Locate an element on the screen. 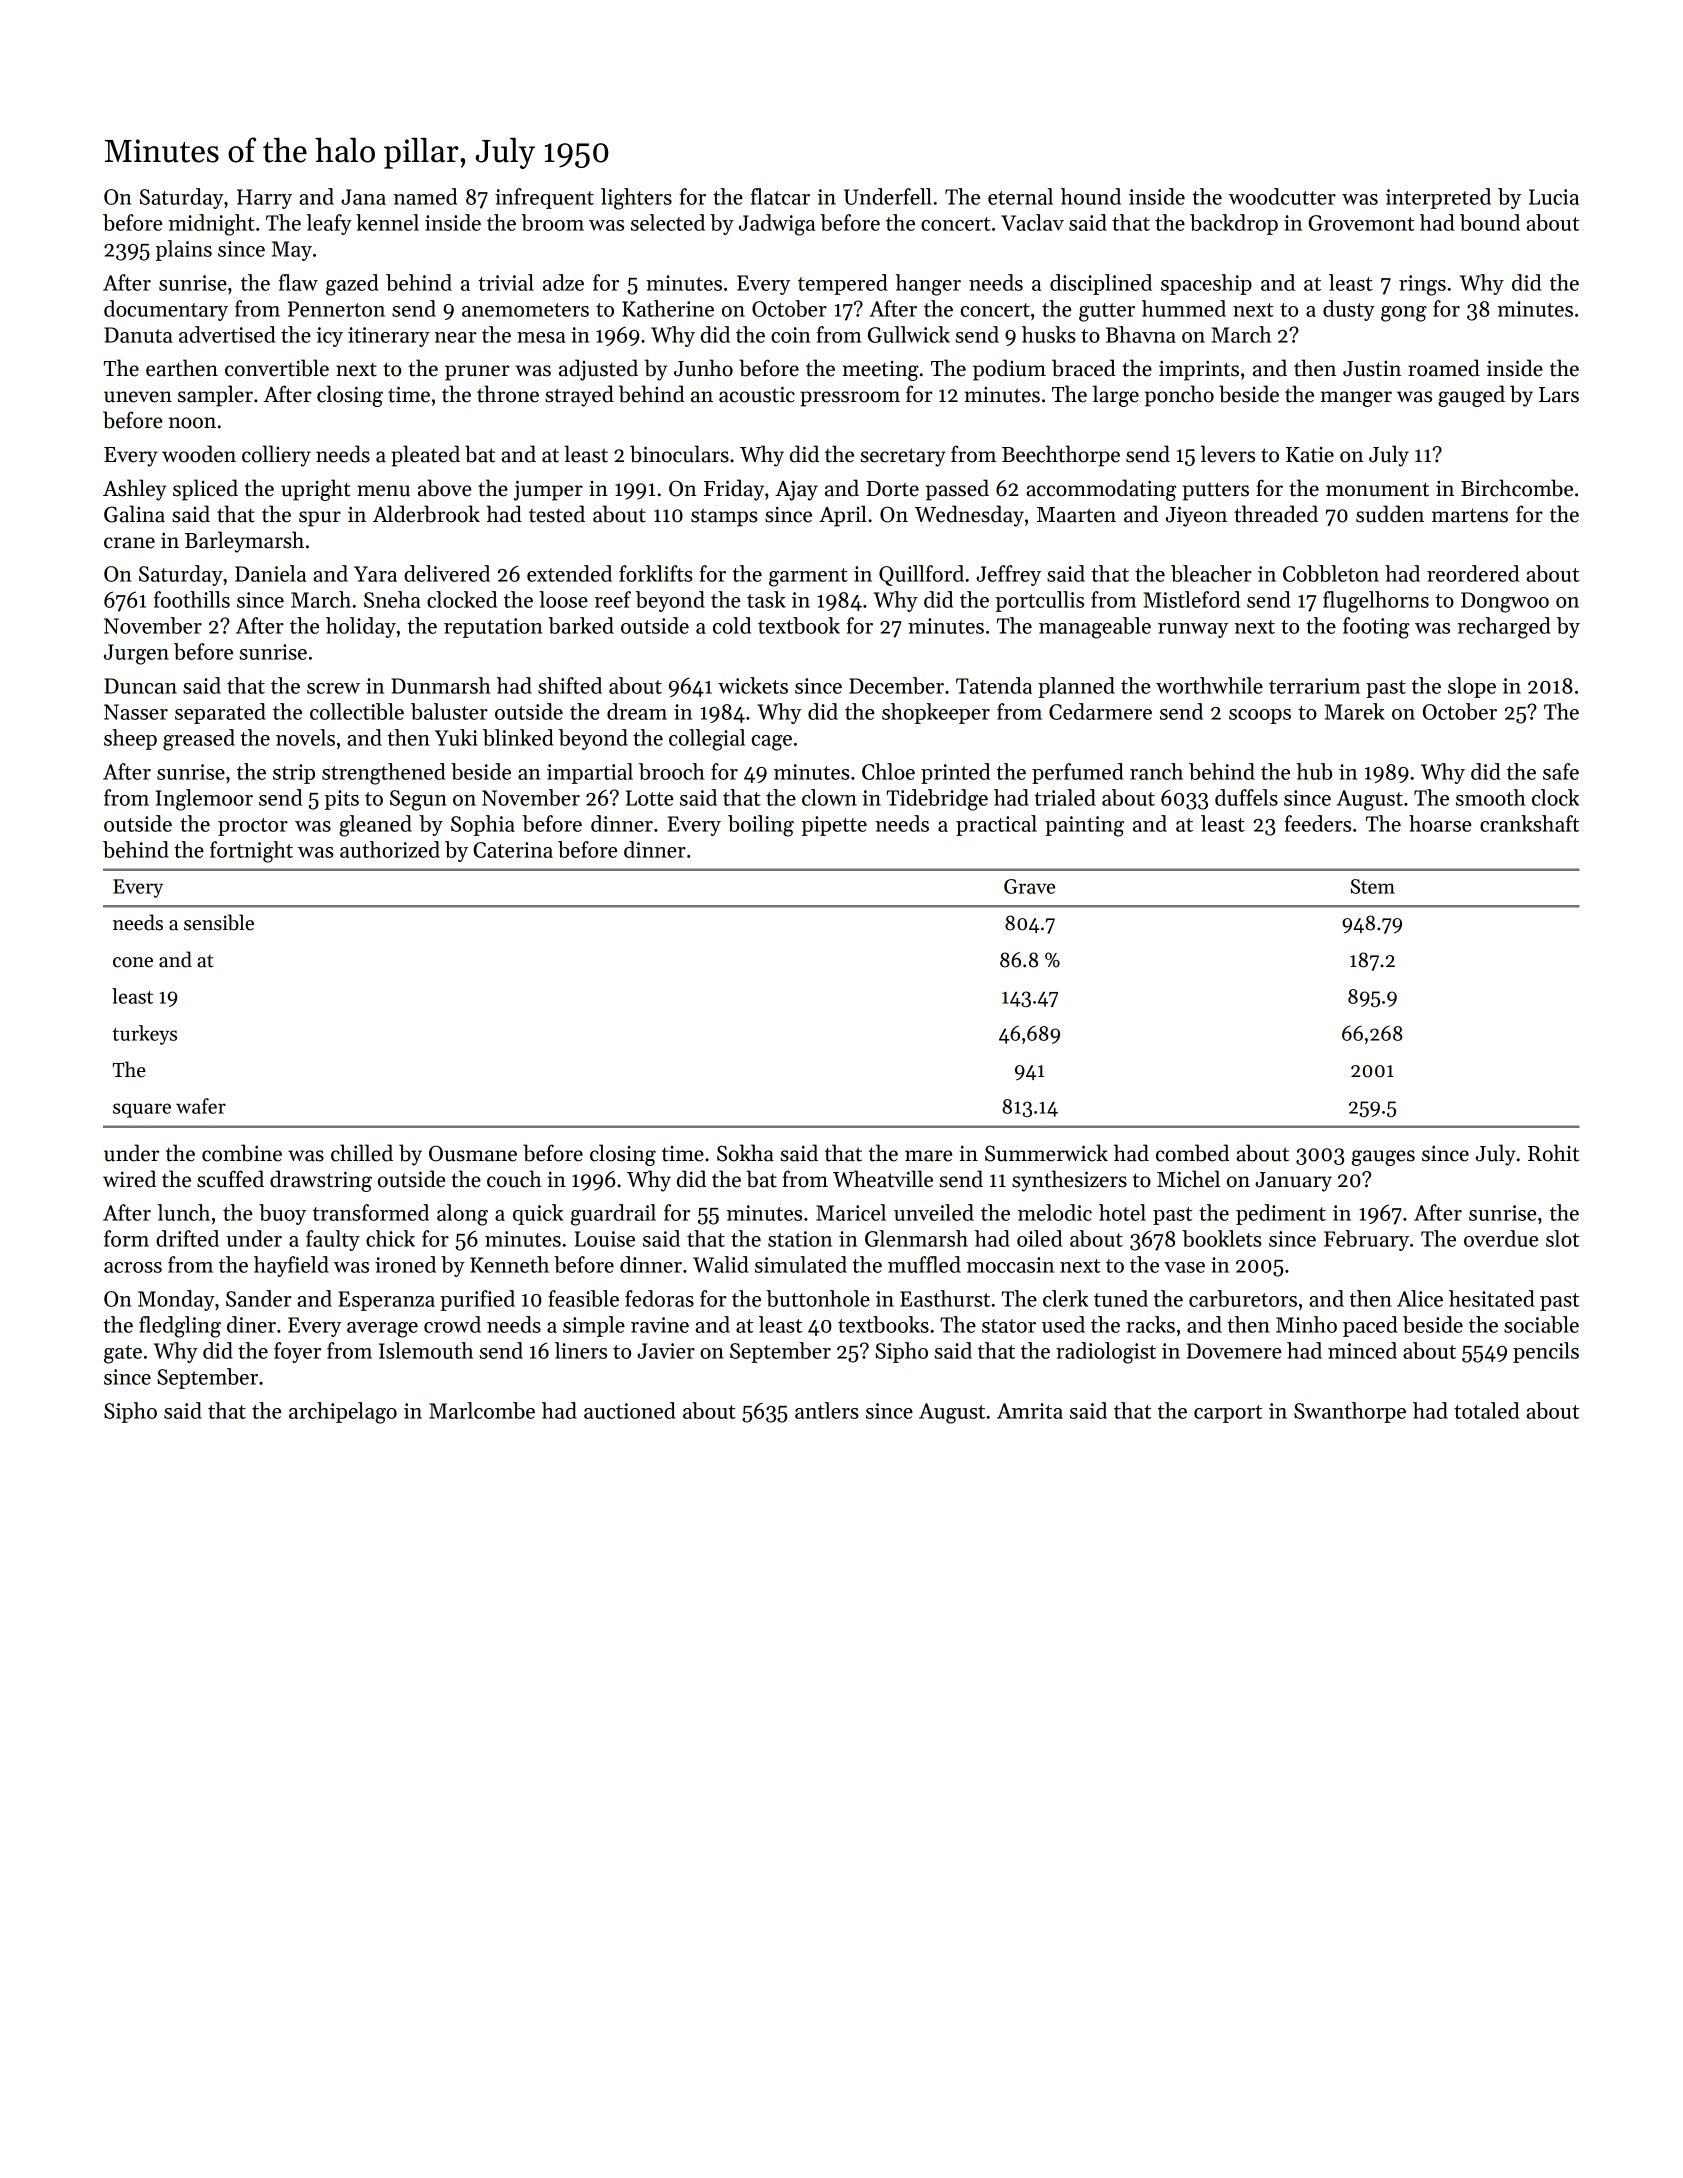 The image size is (1683, 2178). duffels is located at coordinates (1246, 797).
